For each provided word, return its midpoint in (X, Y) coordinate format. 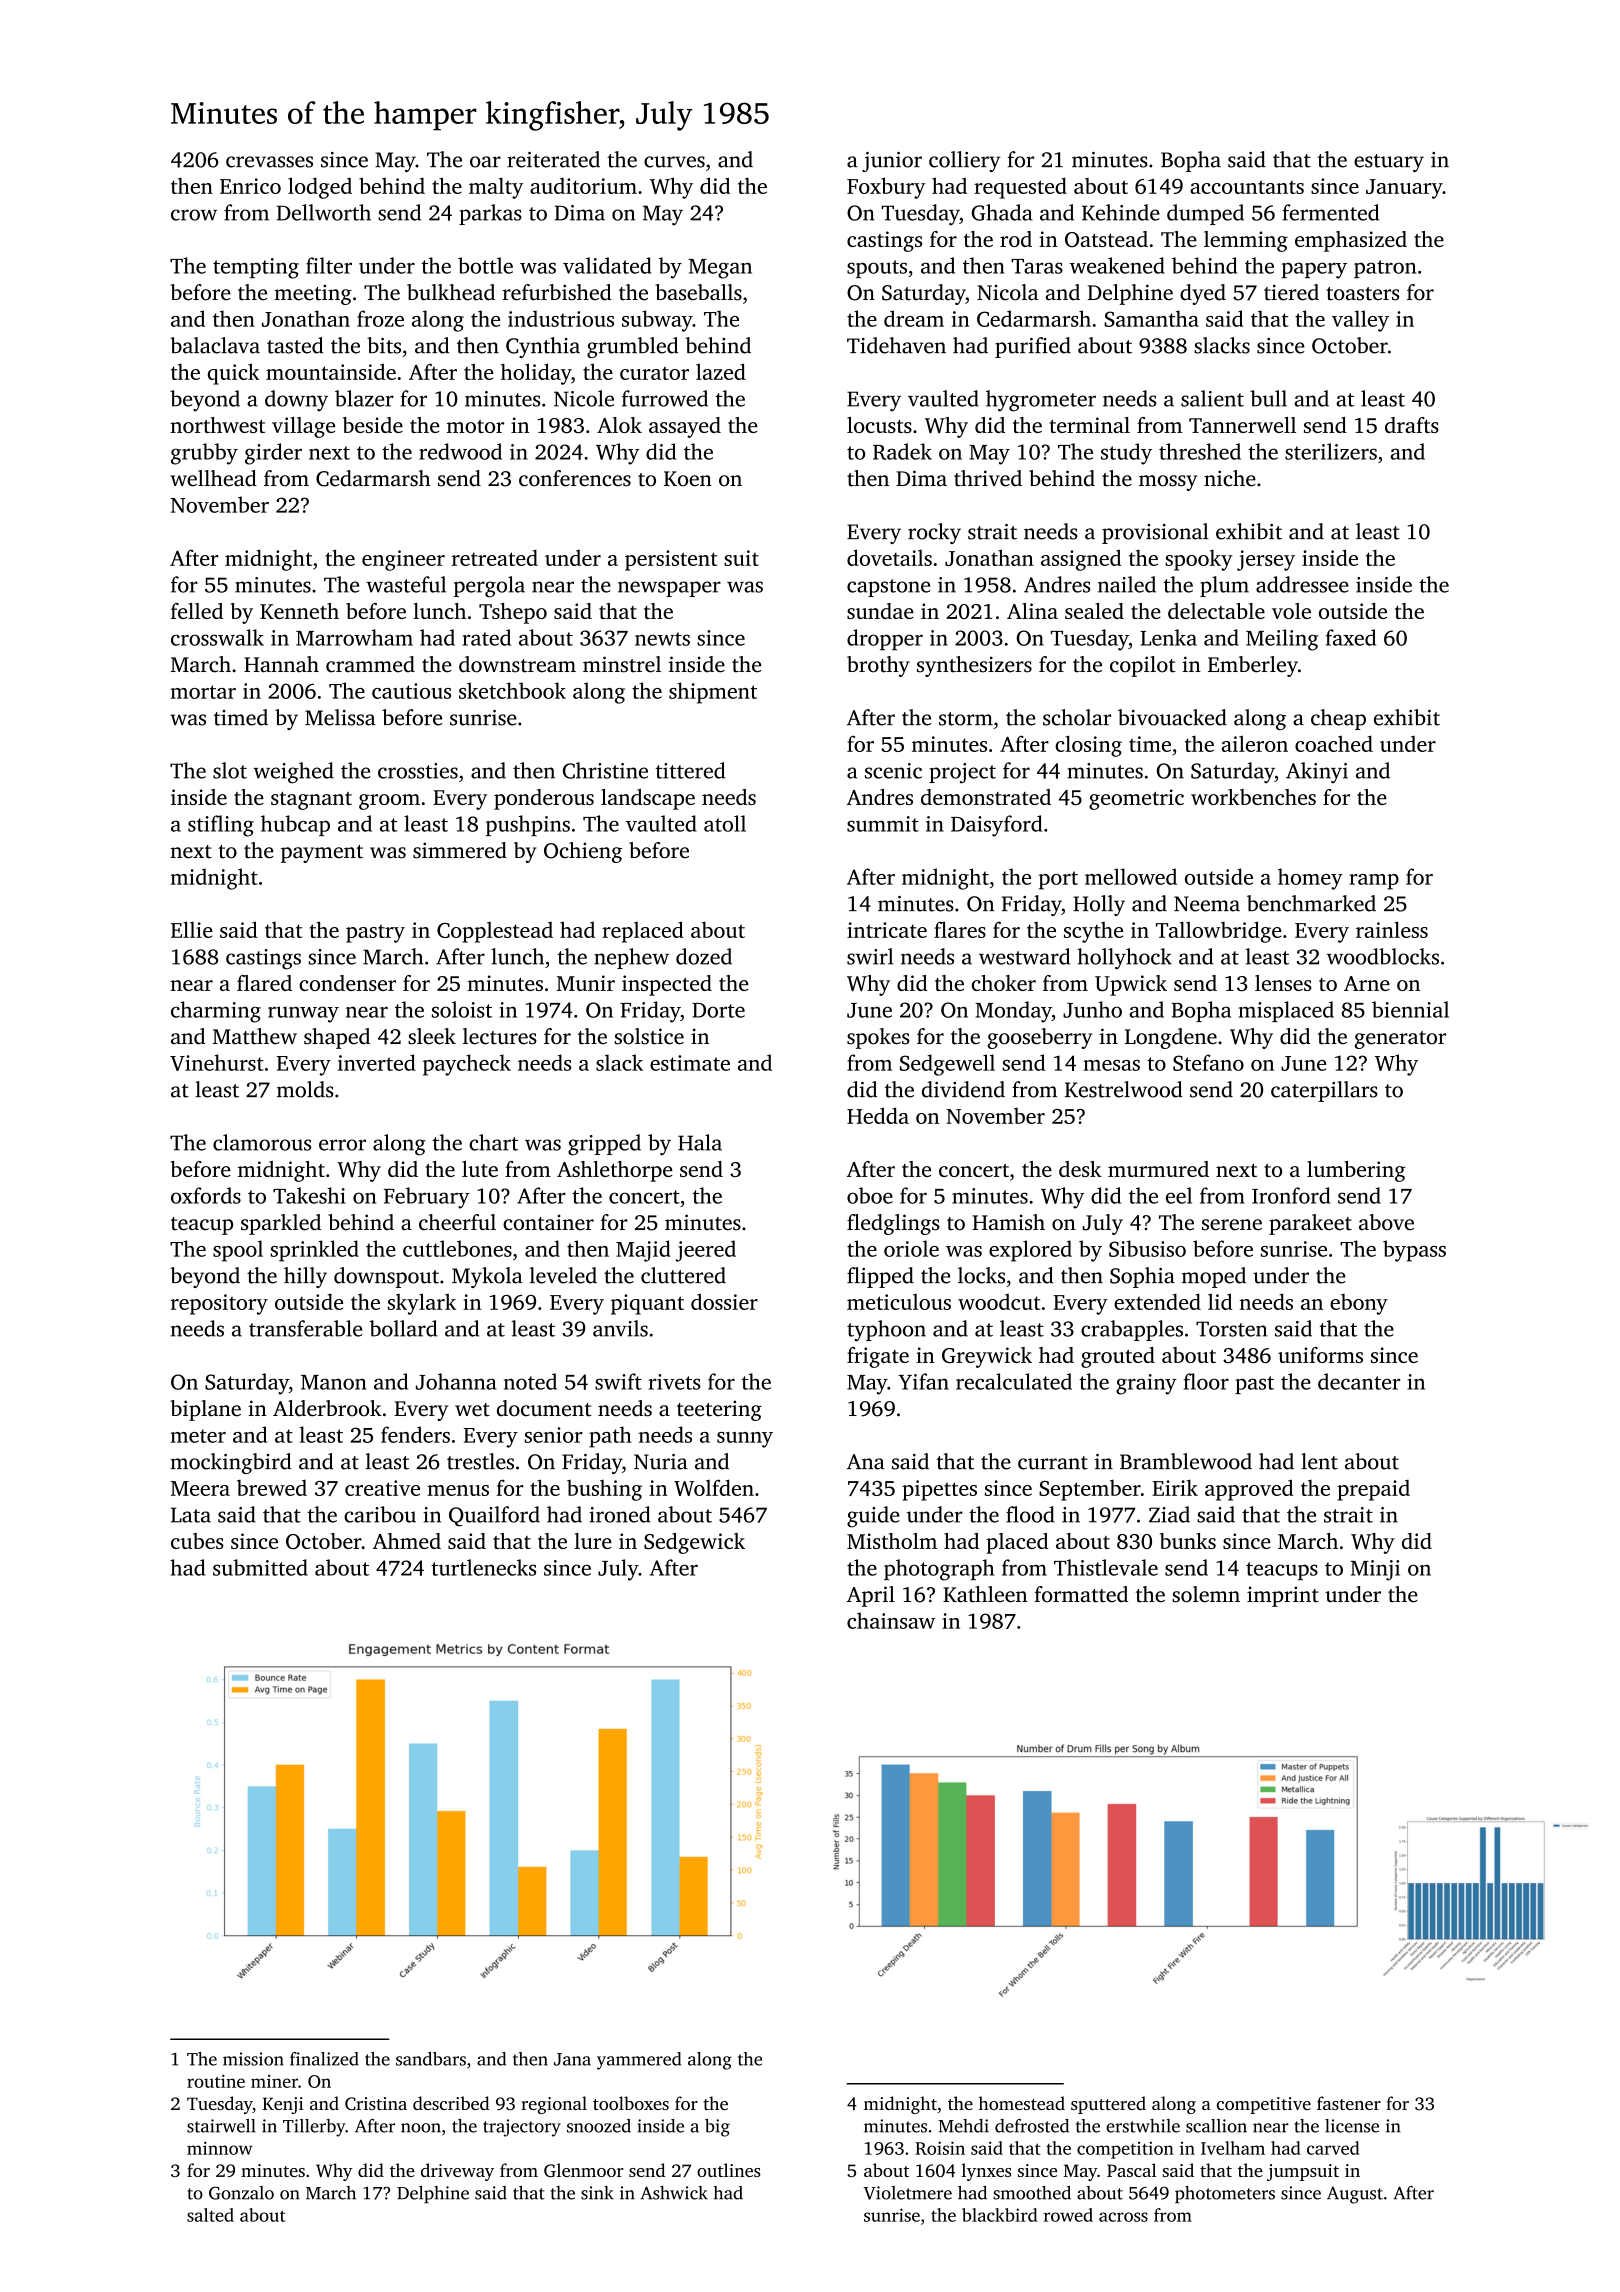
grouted (1118, 1357)
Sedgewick (694, 1543)
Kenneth (299, 611)
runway (303, 1014)
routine (216, 2081)
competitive (1264, 2105)
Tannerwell (1242, 425)
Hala (700, 1142)
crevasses (269, 162)
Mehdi (963, 2126)
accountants (1247, 187)
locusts (879, 425)
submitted (260, 1567)
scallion (1216, 2126)
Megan (720, 269)
